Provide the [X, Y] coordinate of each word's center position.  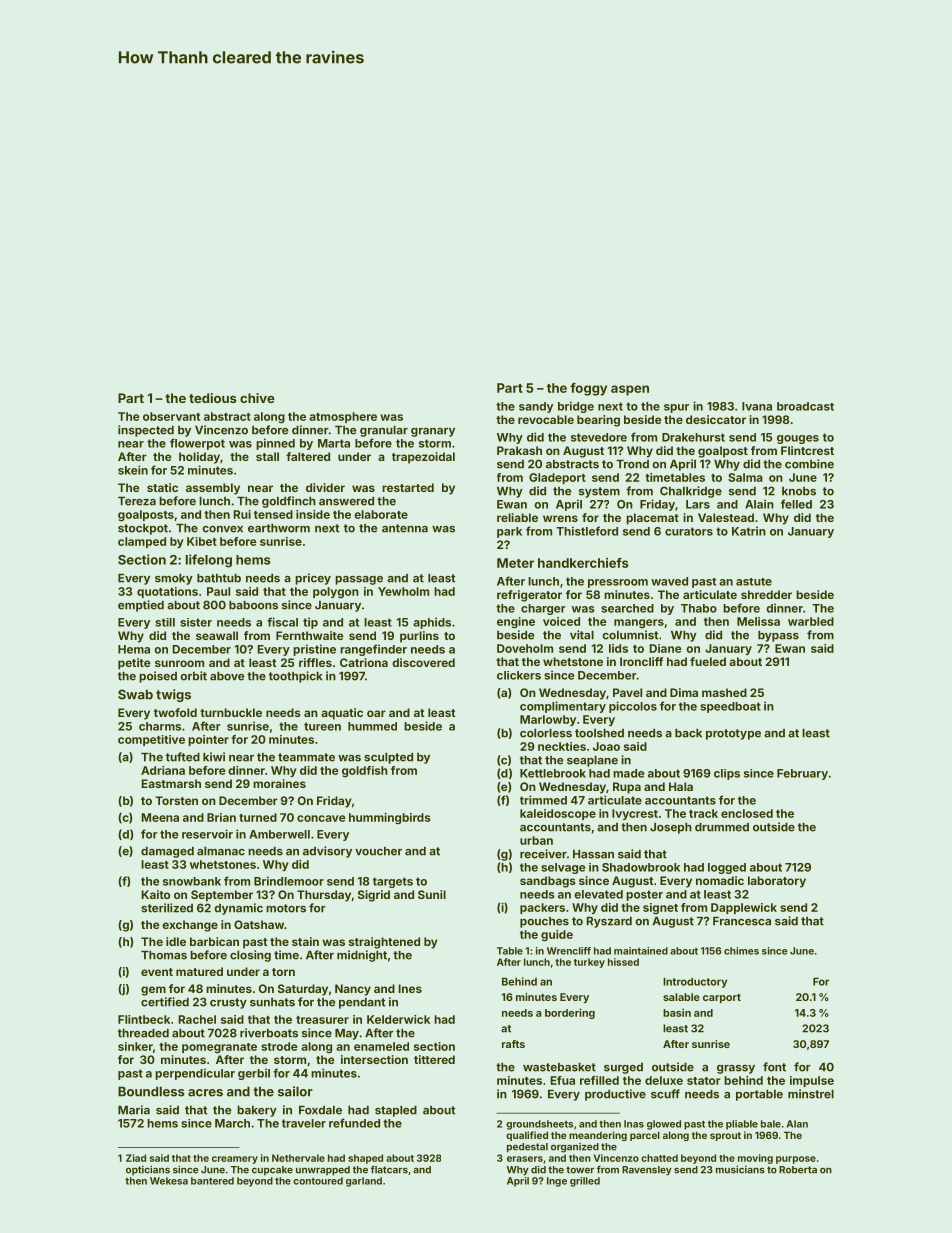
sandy [536, 407]
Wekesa [169, 1181]
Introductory [695, 983]
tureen [322, 726]
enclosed [747, 813]
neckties [562, 746]
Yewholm [403, 591]
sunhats [272, 1002]
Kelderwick [398, 1019]
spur [676, 408]
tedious [213, 398]
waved [669, 581]
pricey [313, 579]
